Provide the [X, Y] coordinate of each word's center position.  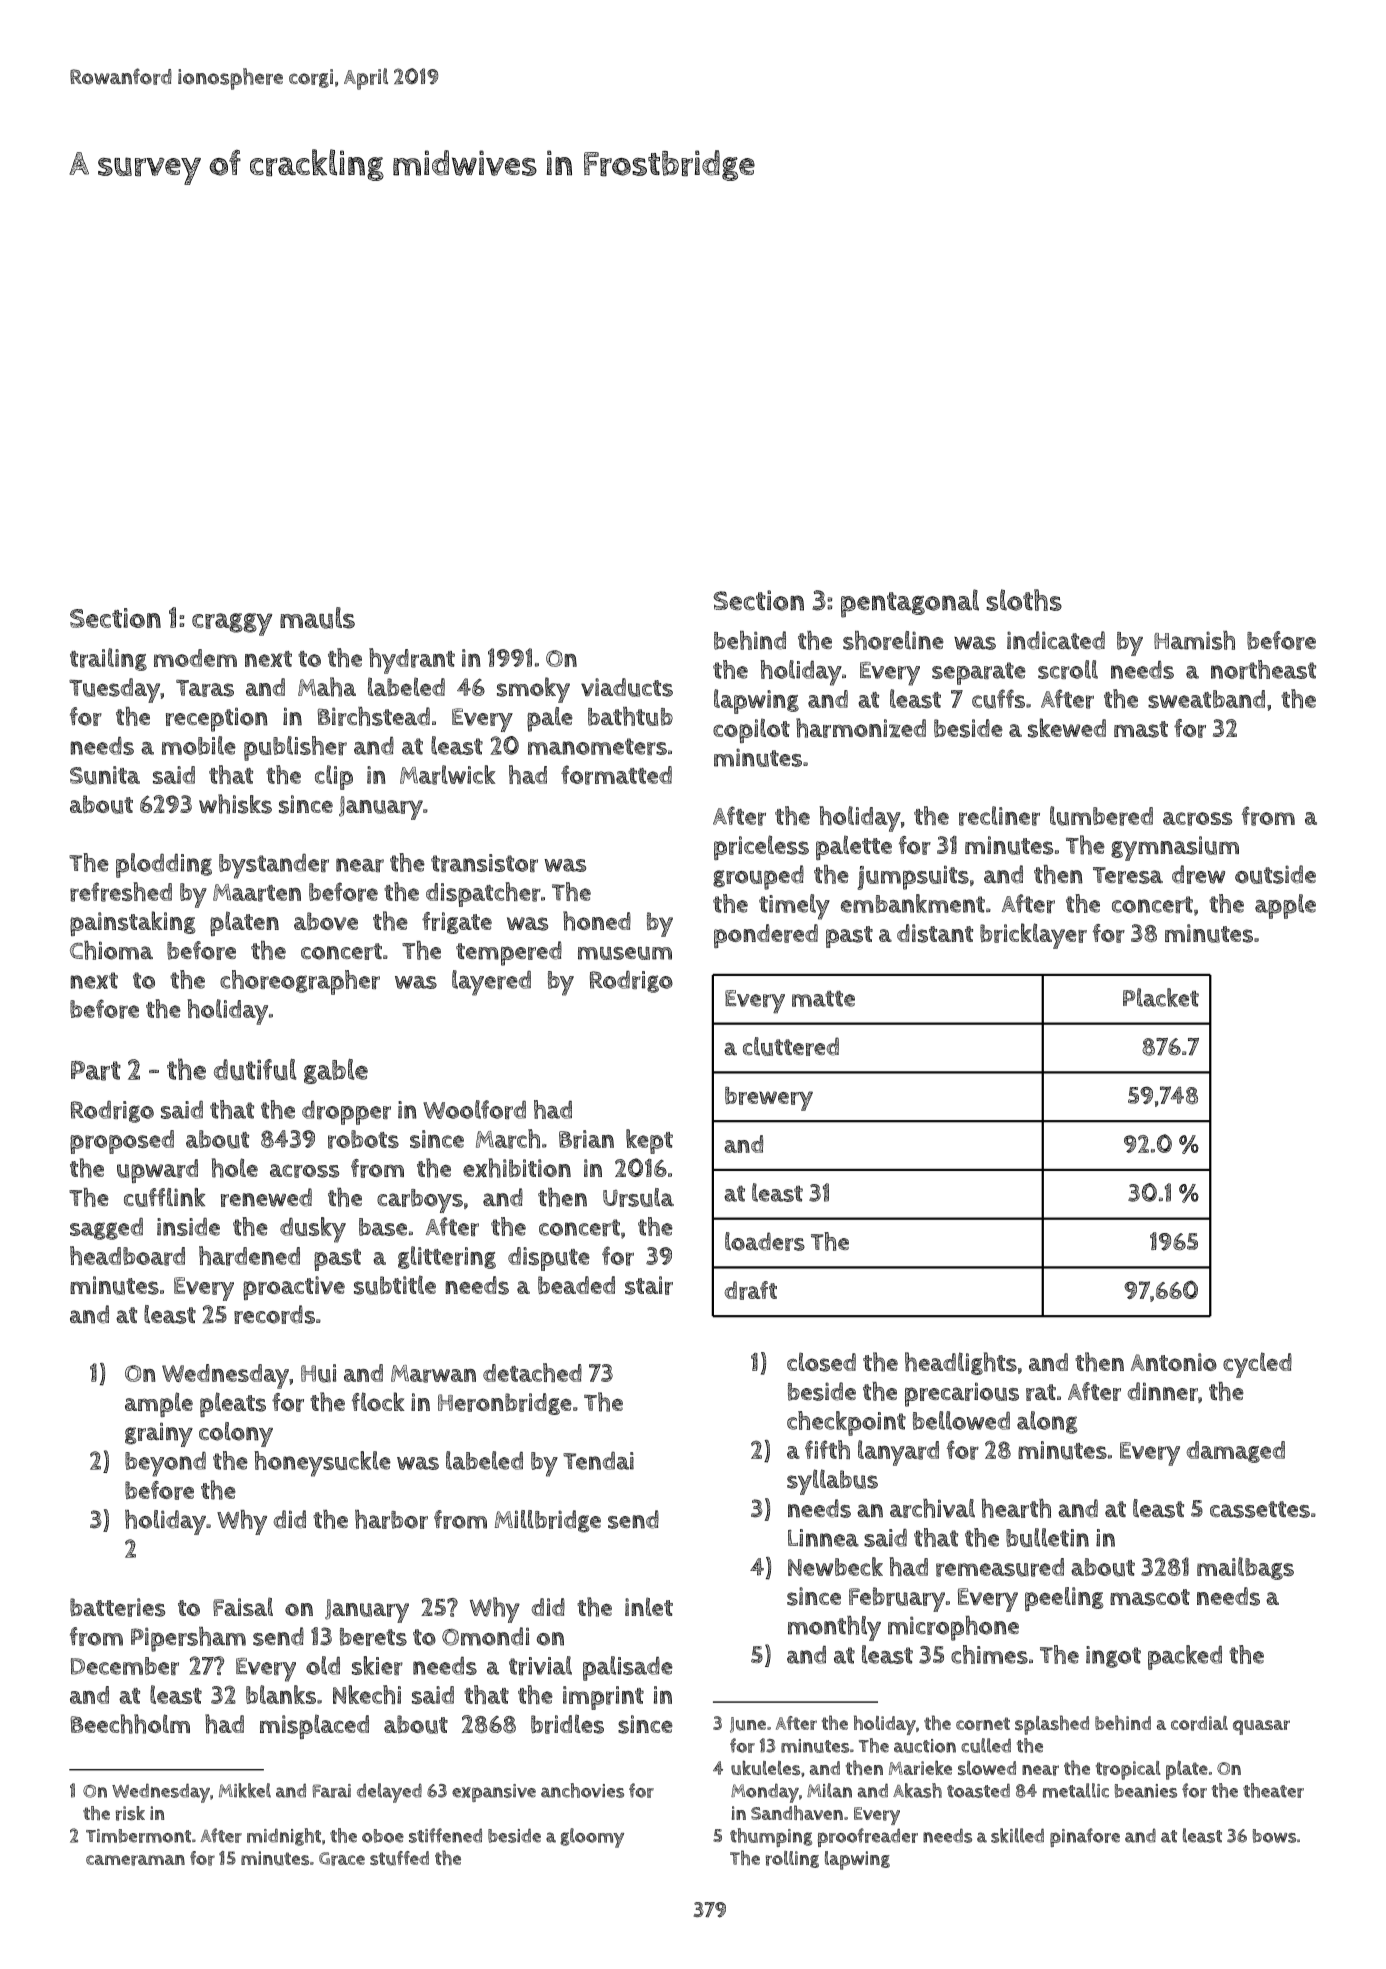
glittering [447, 1257]
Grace [342, 1859]
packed [1185, 1657]
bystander [274, 866]
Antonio [1174, 1362]
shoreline [893, 640]
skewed [1067, 728]
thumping [771, 1837]
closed [821, 1362]
